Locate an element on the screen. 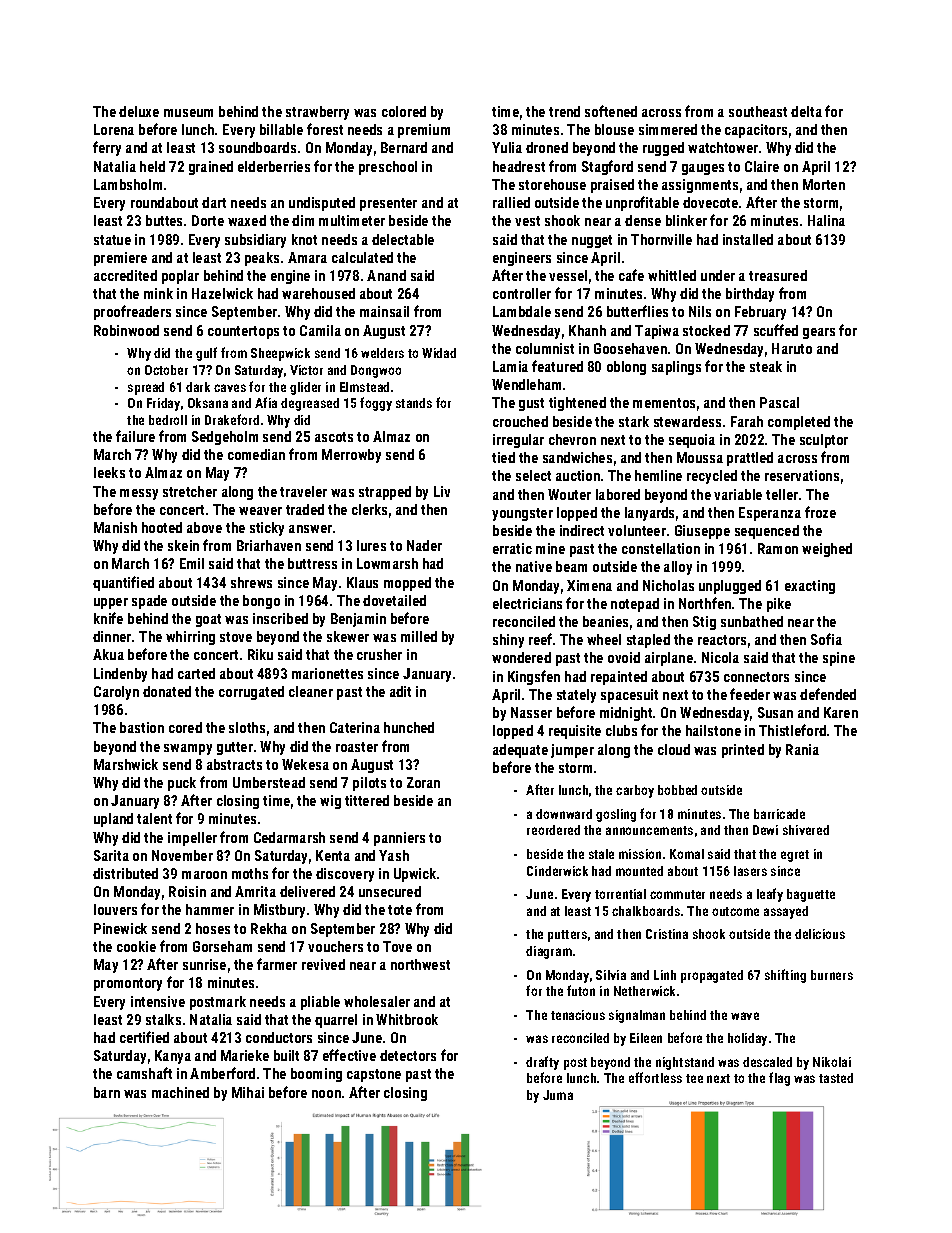 This screenshot has height=1233, width=952. promontory is located at coordinates (128, 984).
